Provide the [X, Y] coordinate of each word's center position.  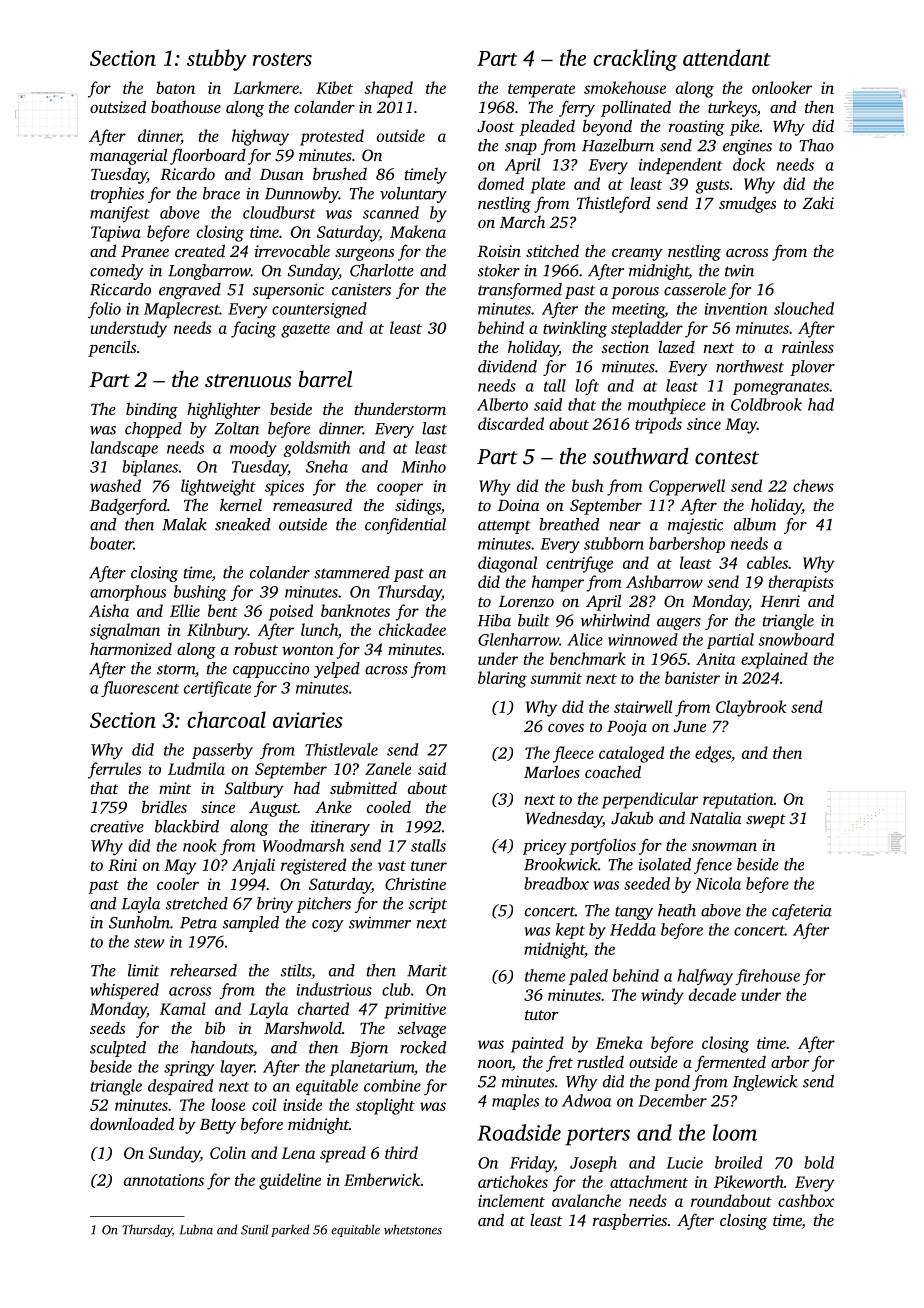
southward [641, 456]
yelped [337, 670]
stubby [217, 60]
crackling [635, 60]
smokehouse [625, 87]
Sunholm [139, 922]
